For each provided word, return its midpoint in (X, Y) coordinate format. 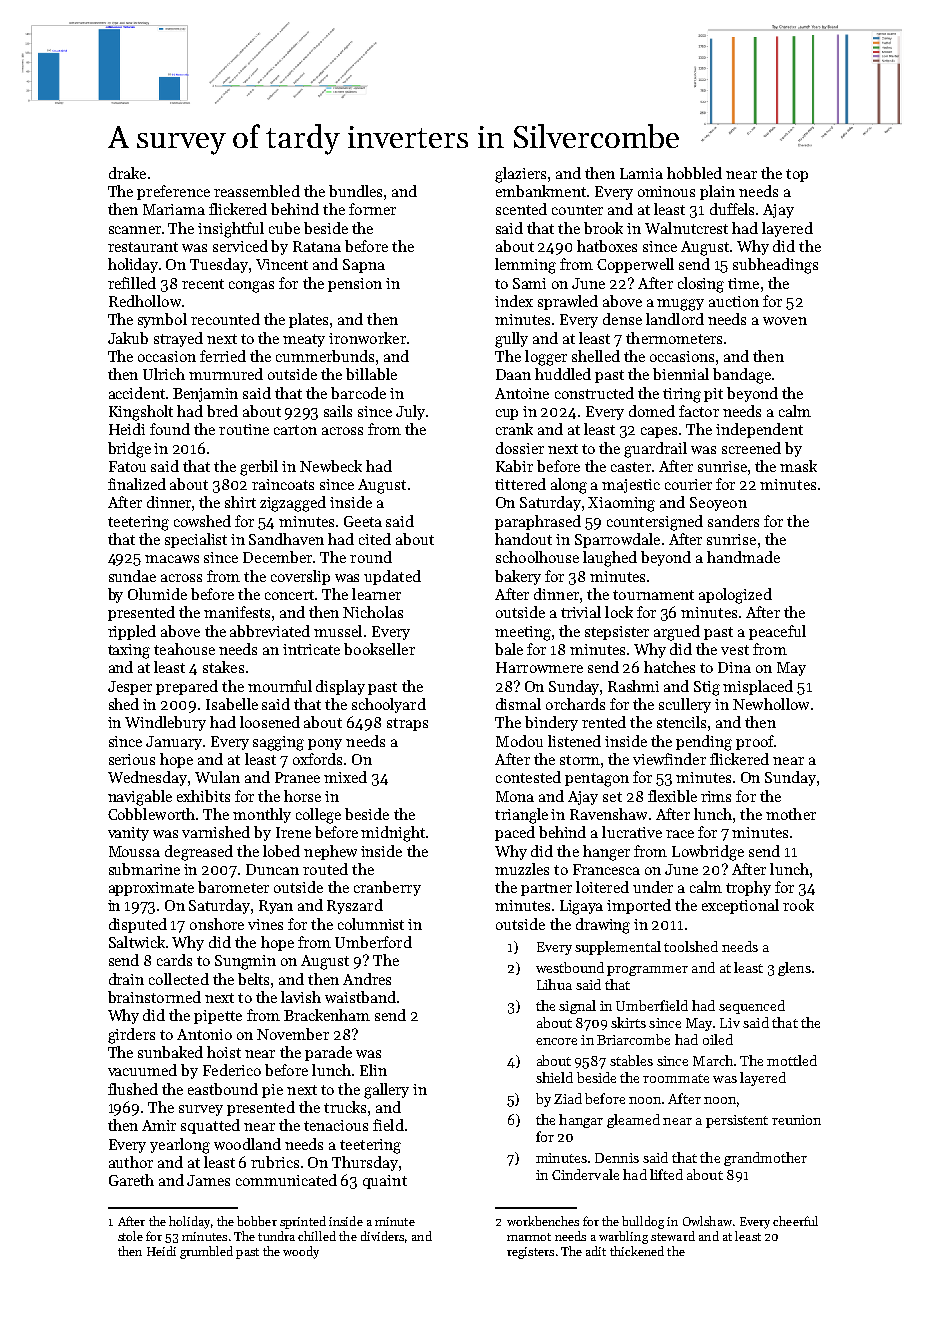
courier (688, 484)
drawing (603, 926)
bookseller (379, 649)
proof (755, 742)
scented (521, 209)
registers (530, 1253)
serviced (240, 246)
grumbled (206, 1252)
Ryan (276, 907)
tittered (520, 484)
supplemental (618, 948)
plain (717, 192)
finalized (137, 484)
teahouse (184, 649)
